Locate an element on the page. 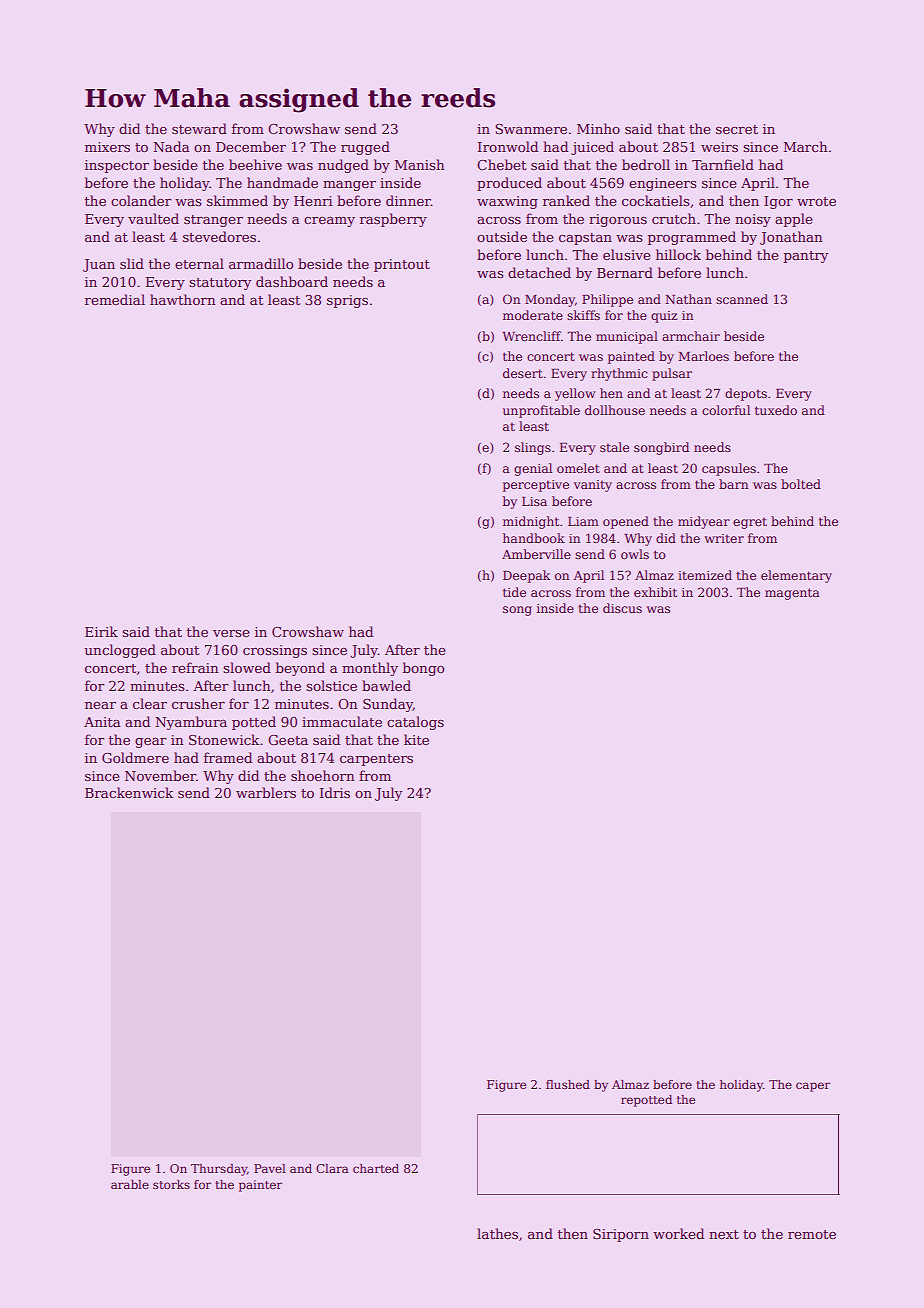 The height and width of the image is (1308, 924). Swanmere is located at coordinates (531, 129).
